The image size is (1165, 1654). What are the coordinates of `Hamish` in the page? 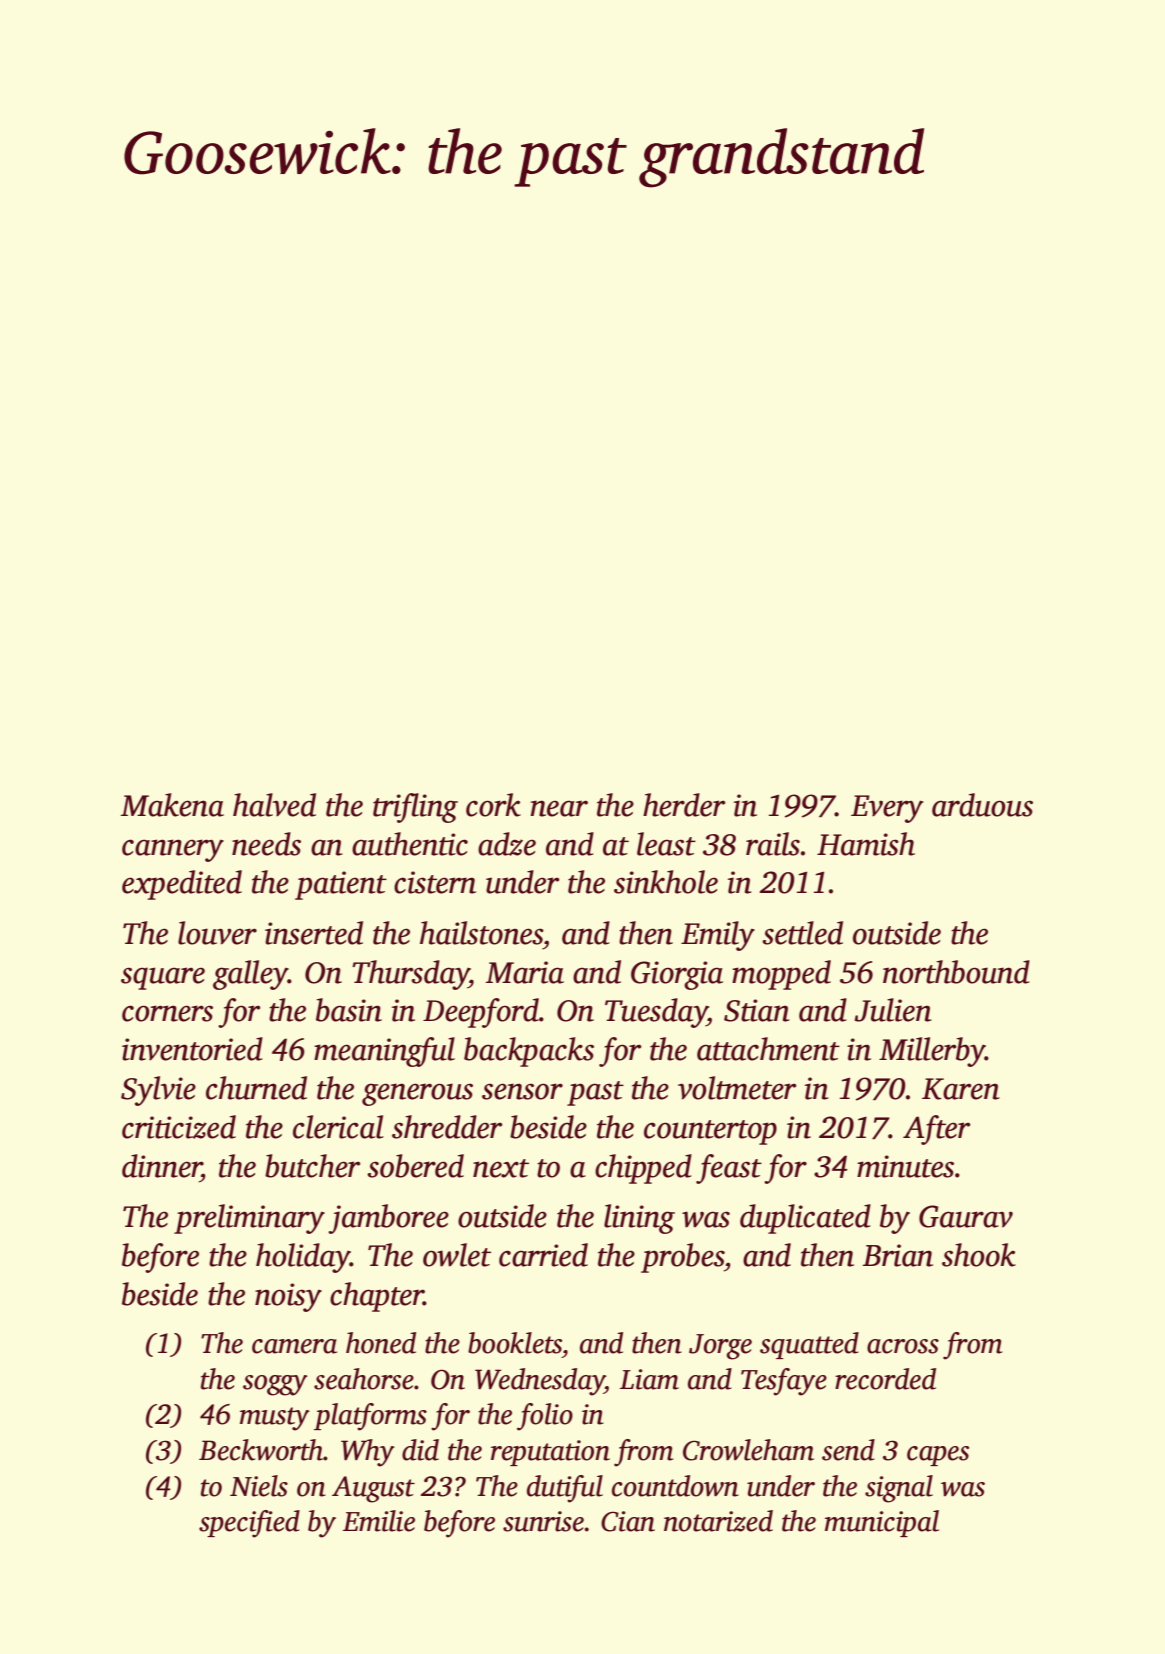 It's located at (866, 844).
